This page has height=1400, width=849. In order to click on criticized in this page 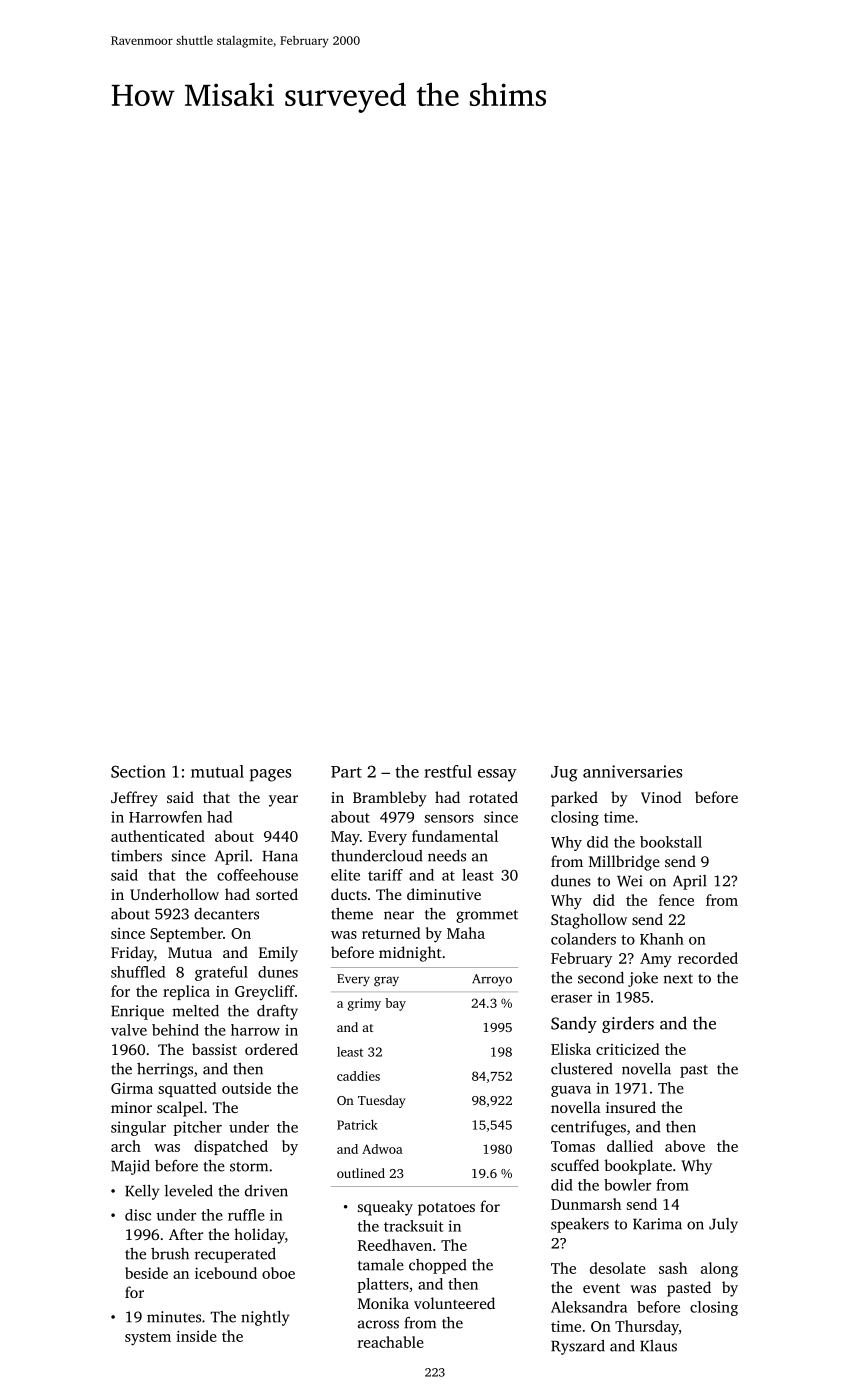, I will do `click(628, 1049)`.
